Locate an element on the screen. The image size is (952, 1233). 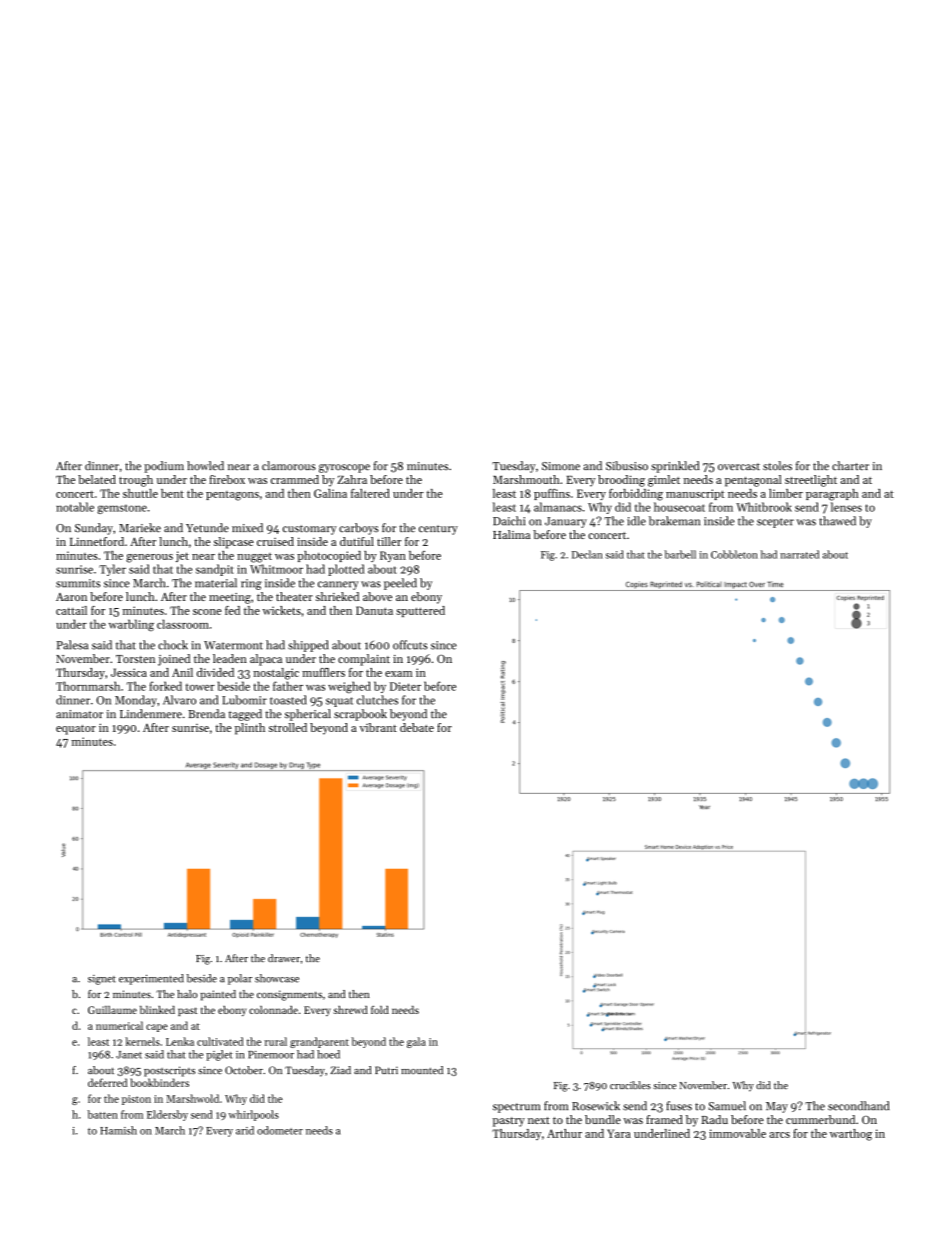
arid is located at coordinates (245, 1130).
